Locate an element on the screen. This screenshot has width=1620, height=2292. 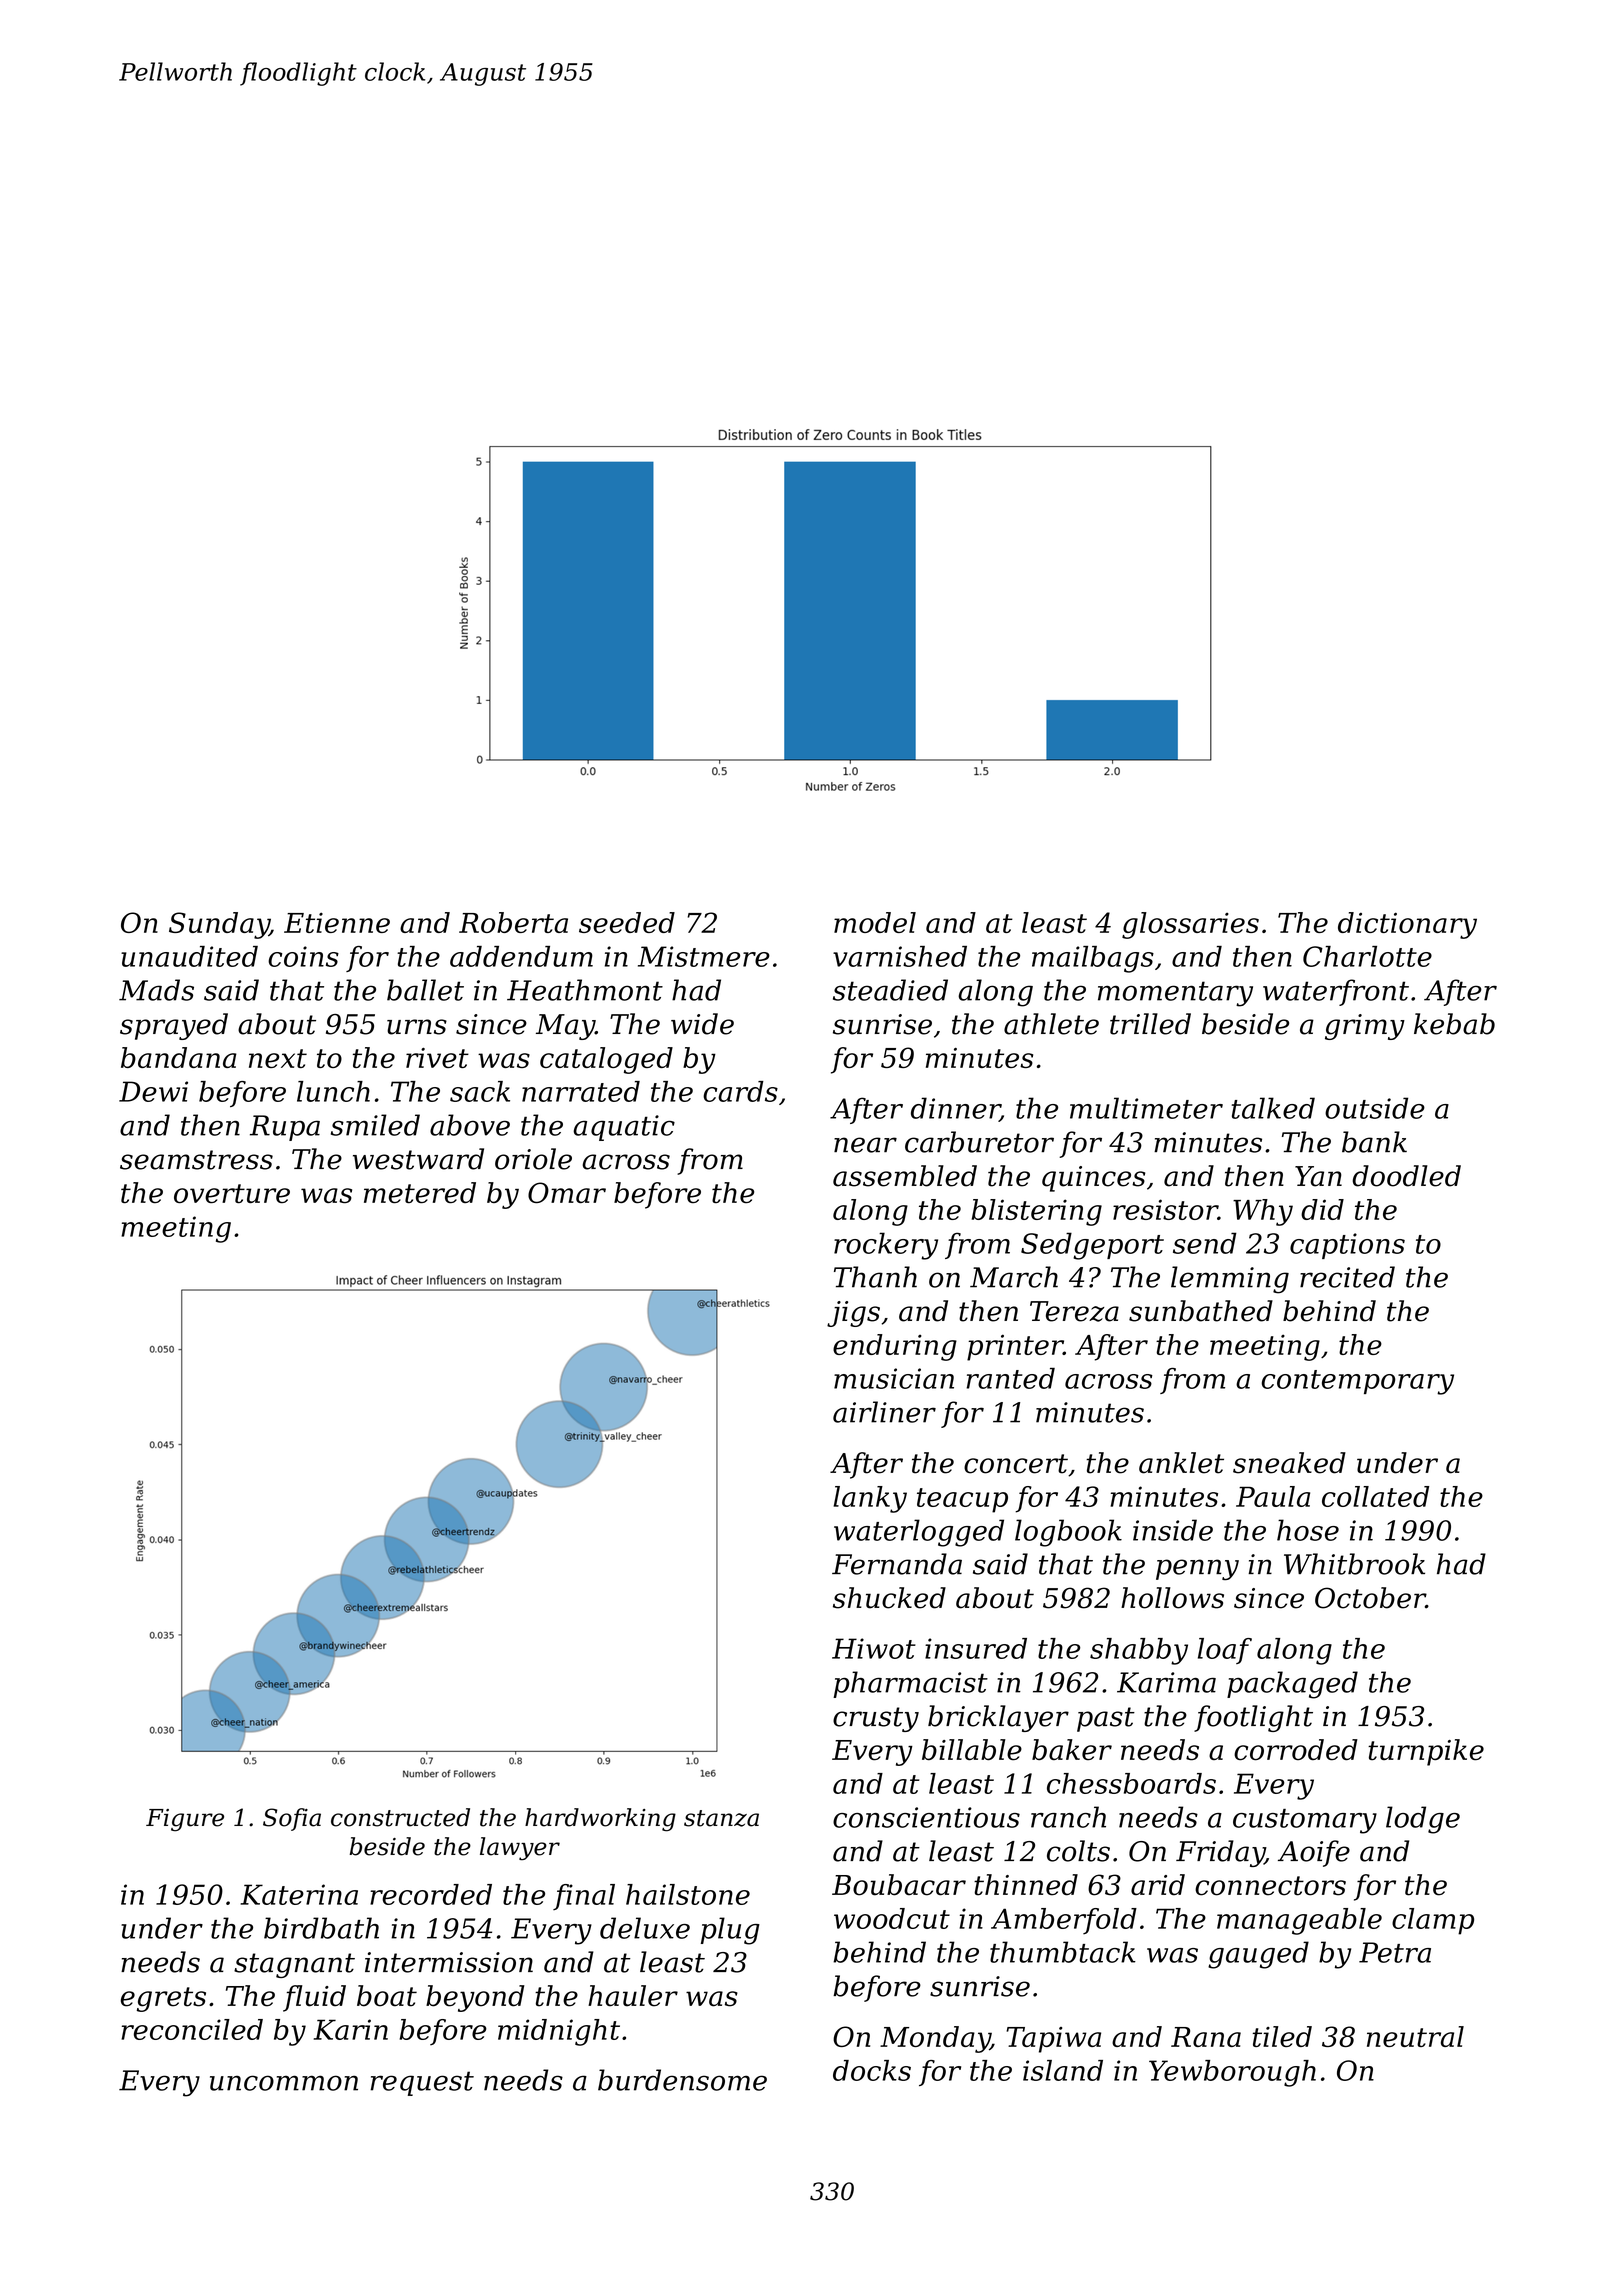
Figure is located at coordinates (185, 1820).
